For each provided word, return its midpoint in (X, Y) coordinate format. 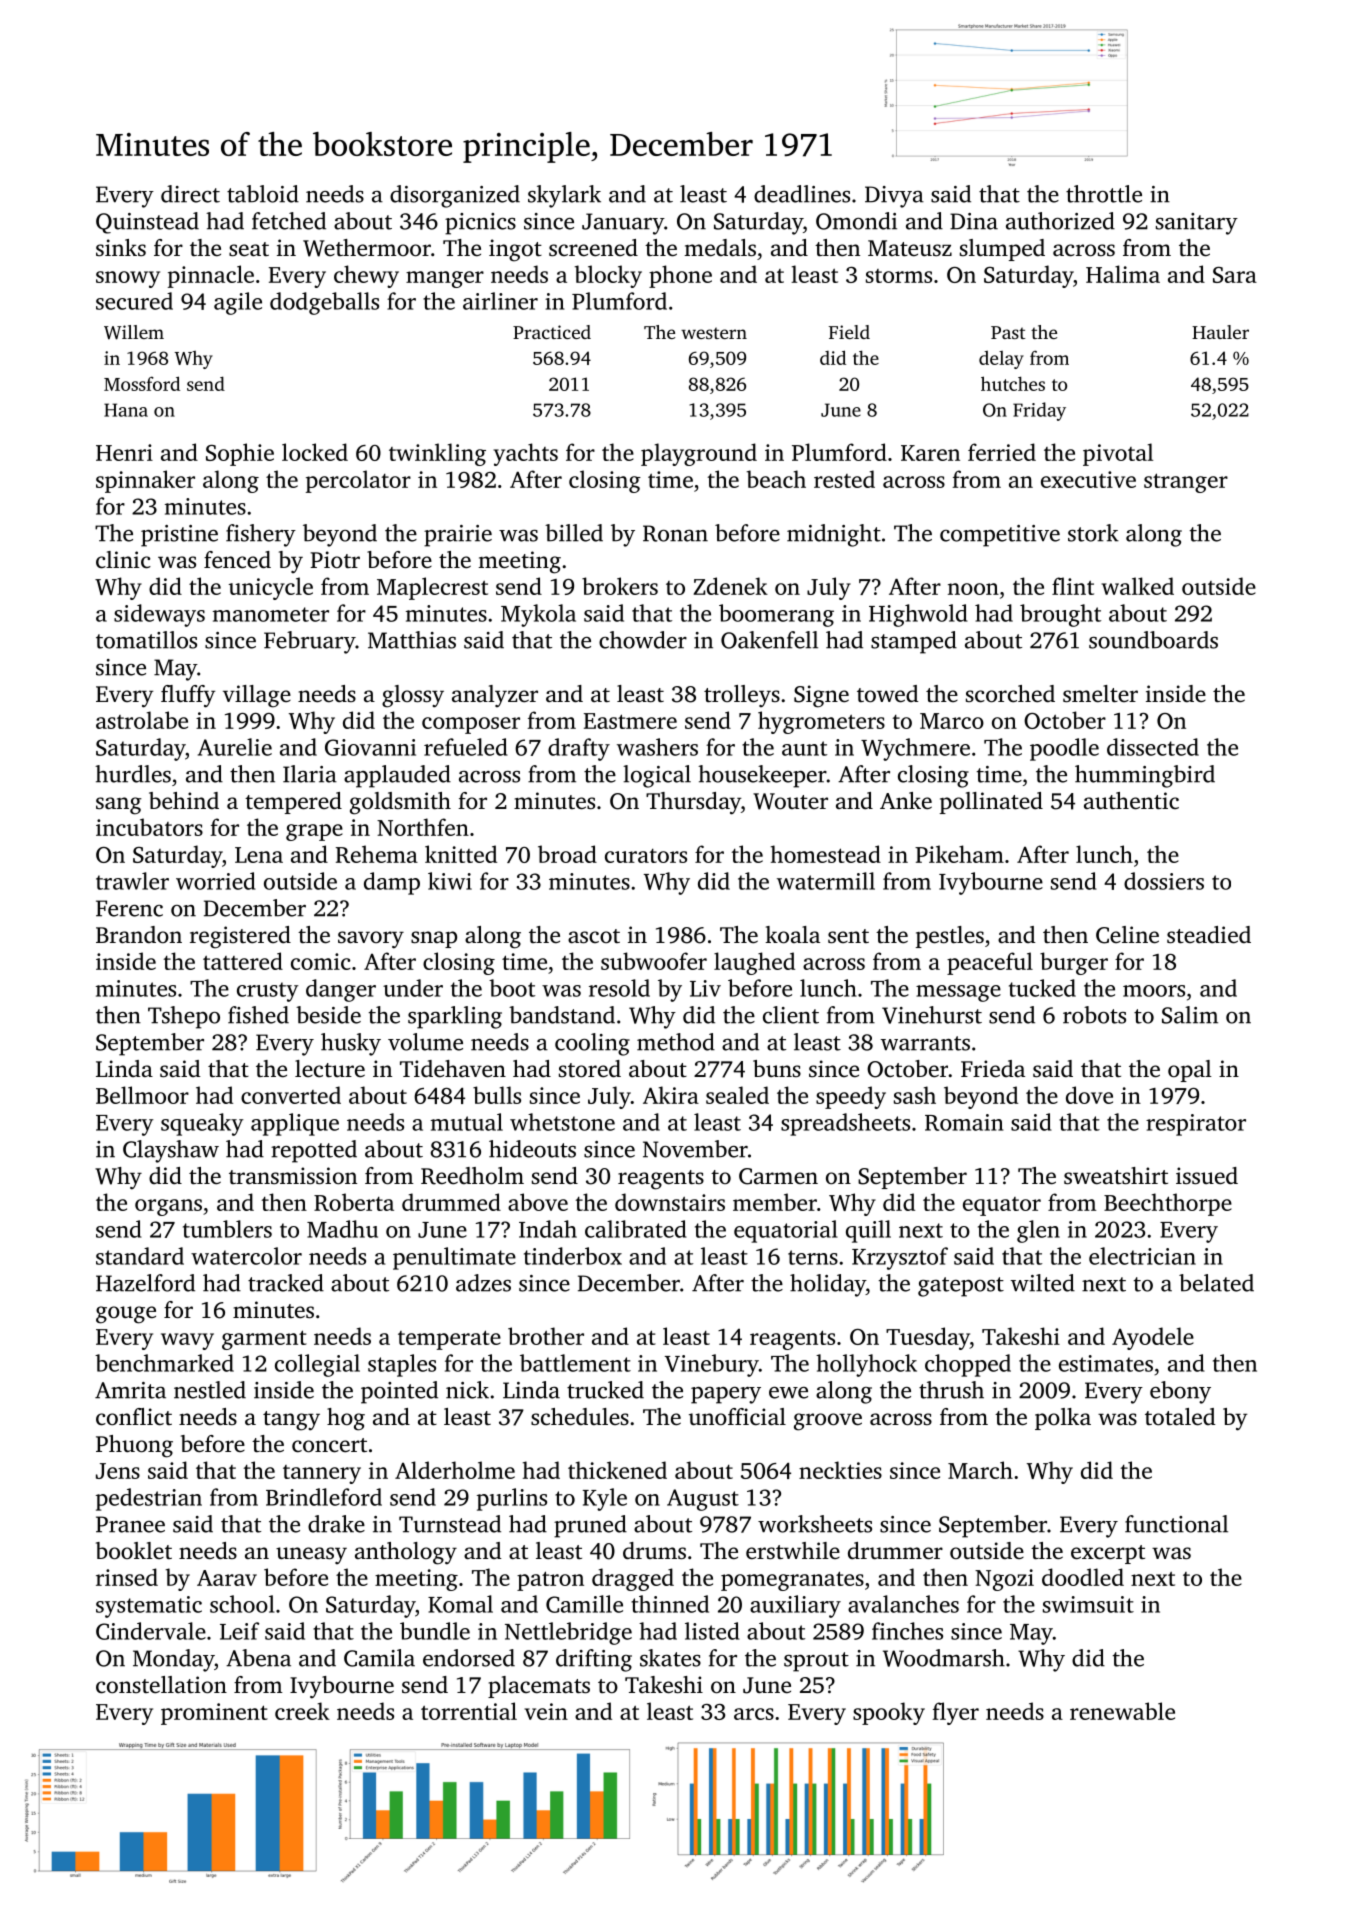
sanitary (1197, 224)
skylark (564, 196)
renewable (1122, 1711)
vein (546, 1711)
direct (190, 194)
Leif (239, 1631)
